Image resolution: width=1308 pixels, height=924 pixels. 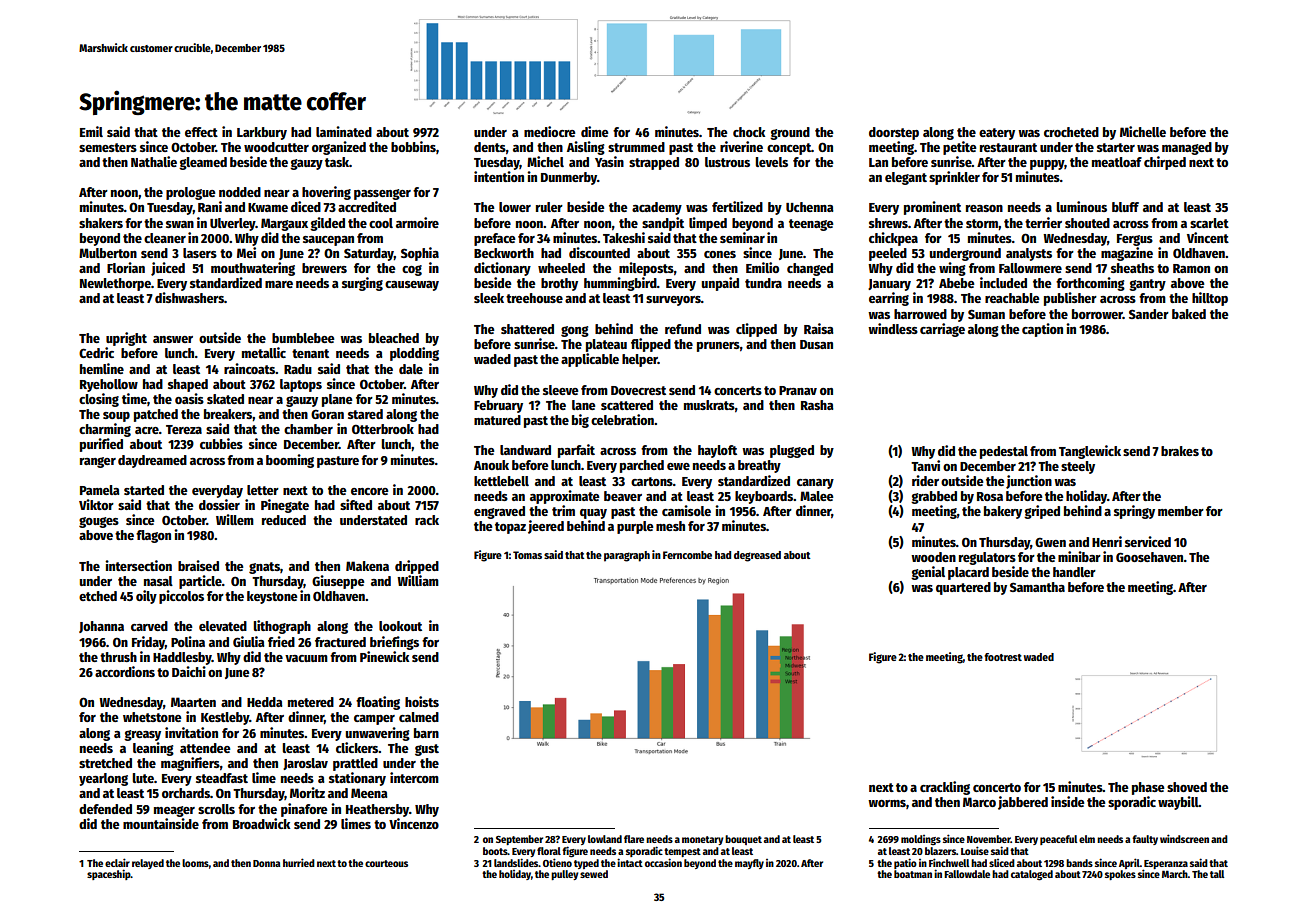 What do you see at coordinates (622, 419) in the image?
I see `celebration` at bounding box center [622, 419].
